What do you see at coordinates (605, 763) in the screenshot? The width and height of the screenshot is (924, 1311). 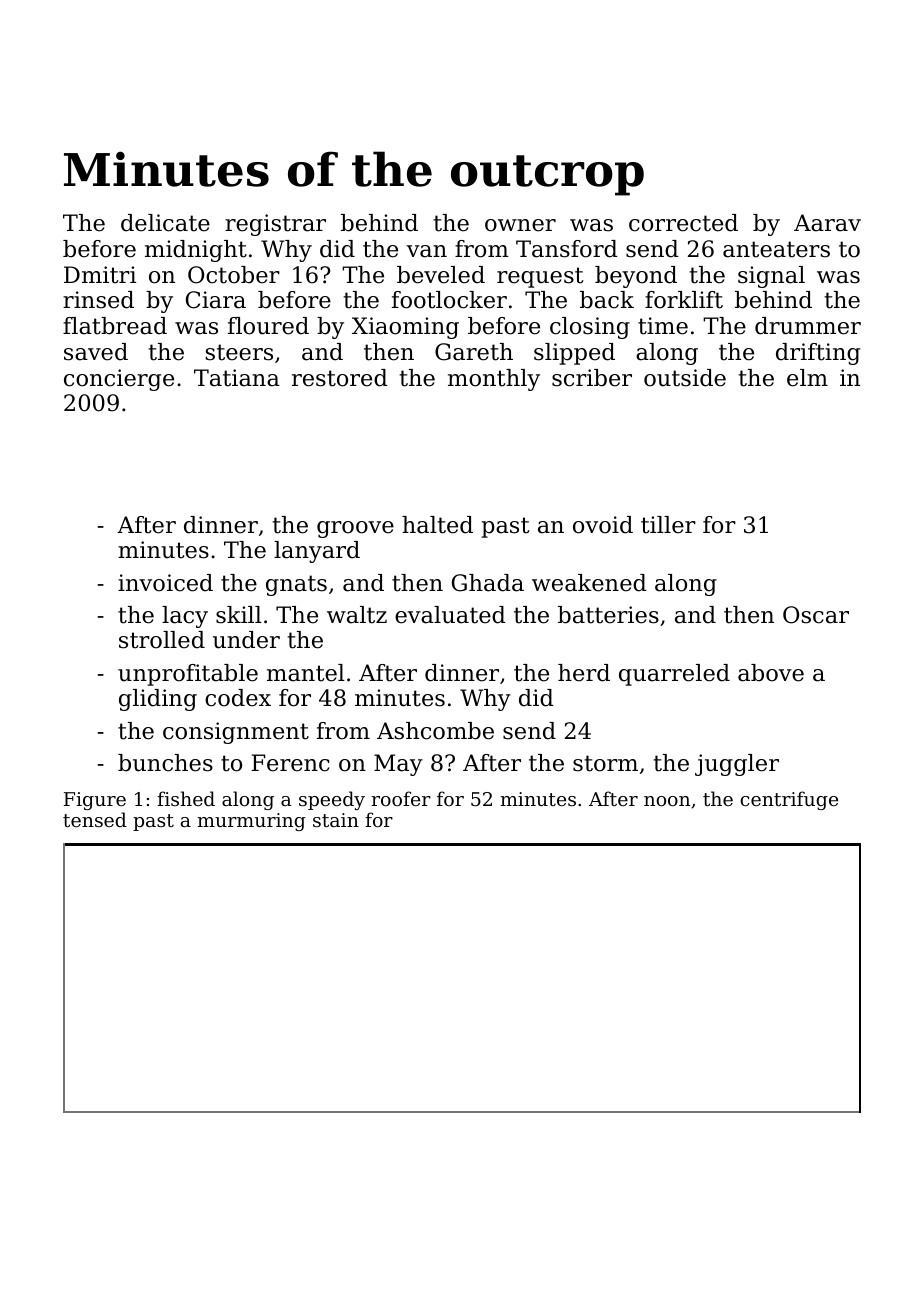 I see `storm` at bounding box center [605, 763].
